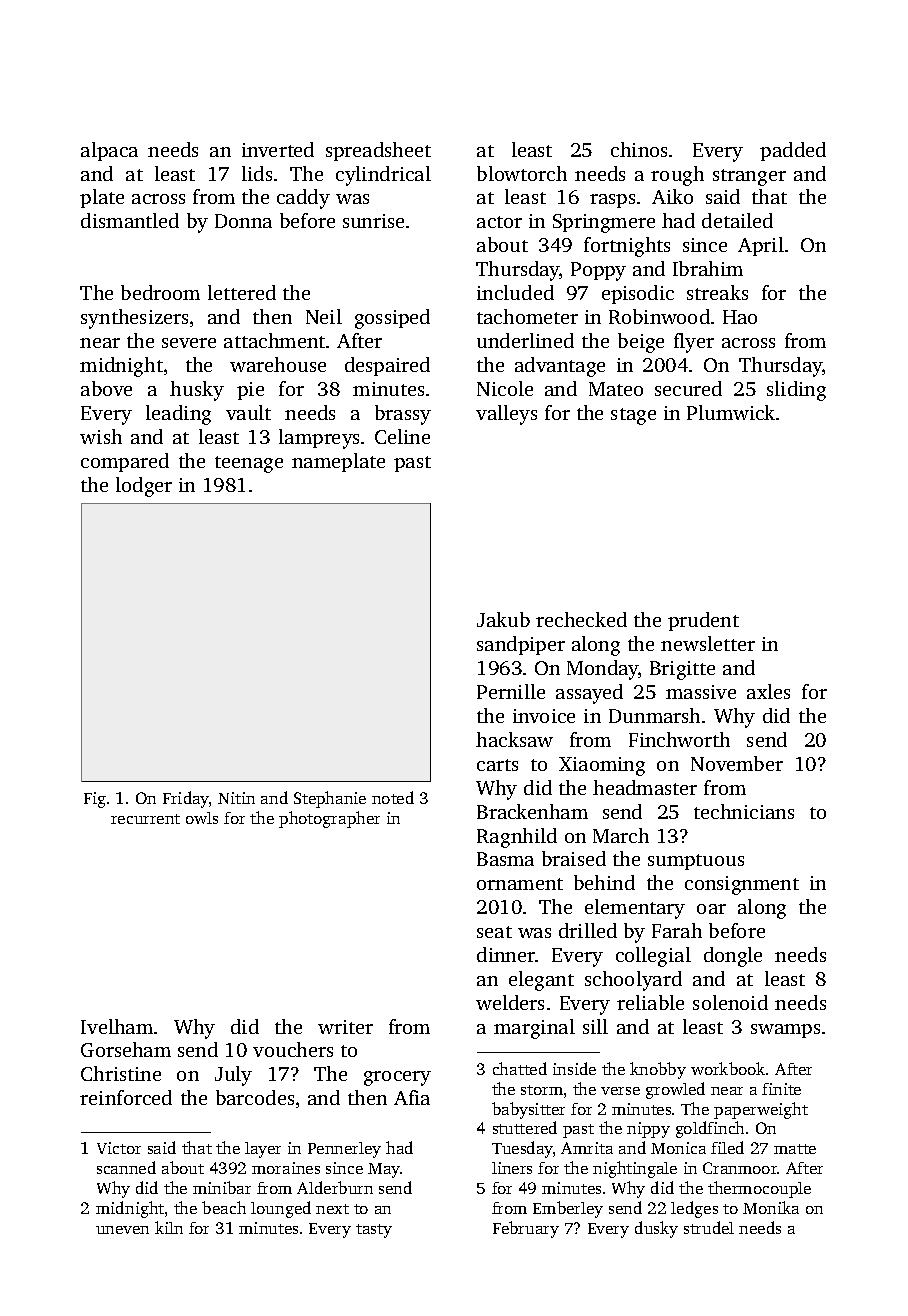 The width and height of the screenshot is (908, 1316). I want to click on Emberley, so click(568, 1209).
